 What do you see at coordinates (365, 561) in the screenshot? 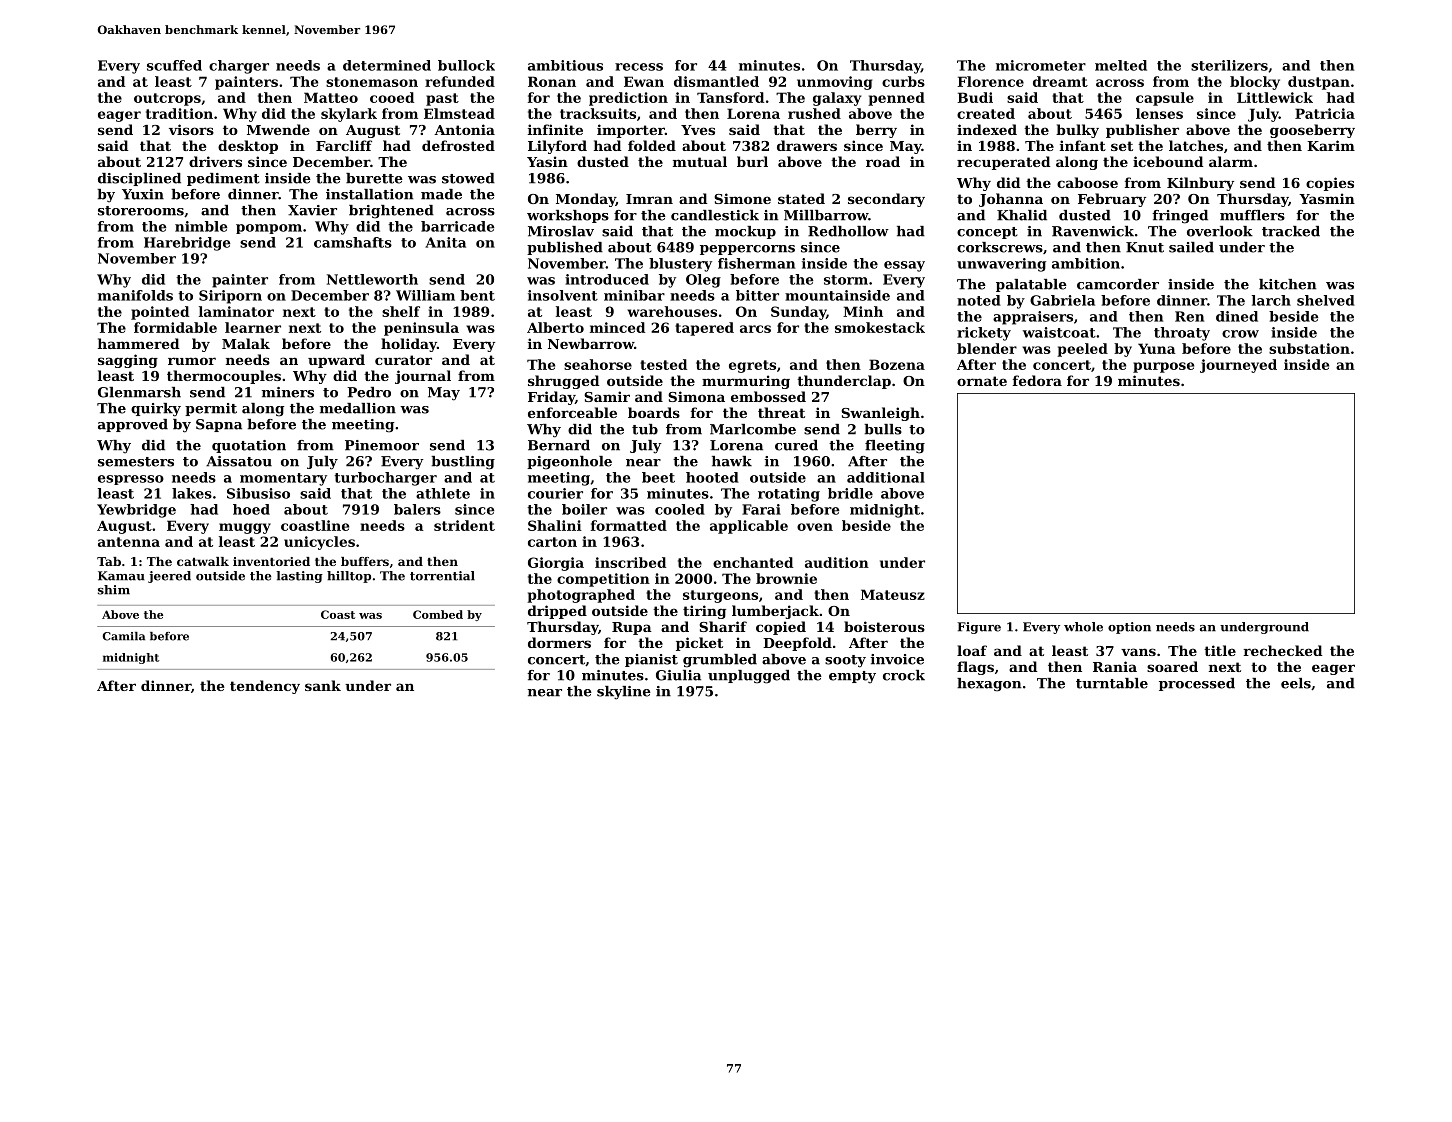
I see `buffers` at bounding box center [365, 561].
